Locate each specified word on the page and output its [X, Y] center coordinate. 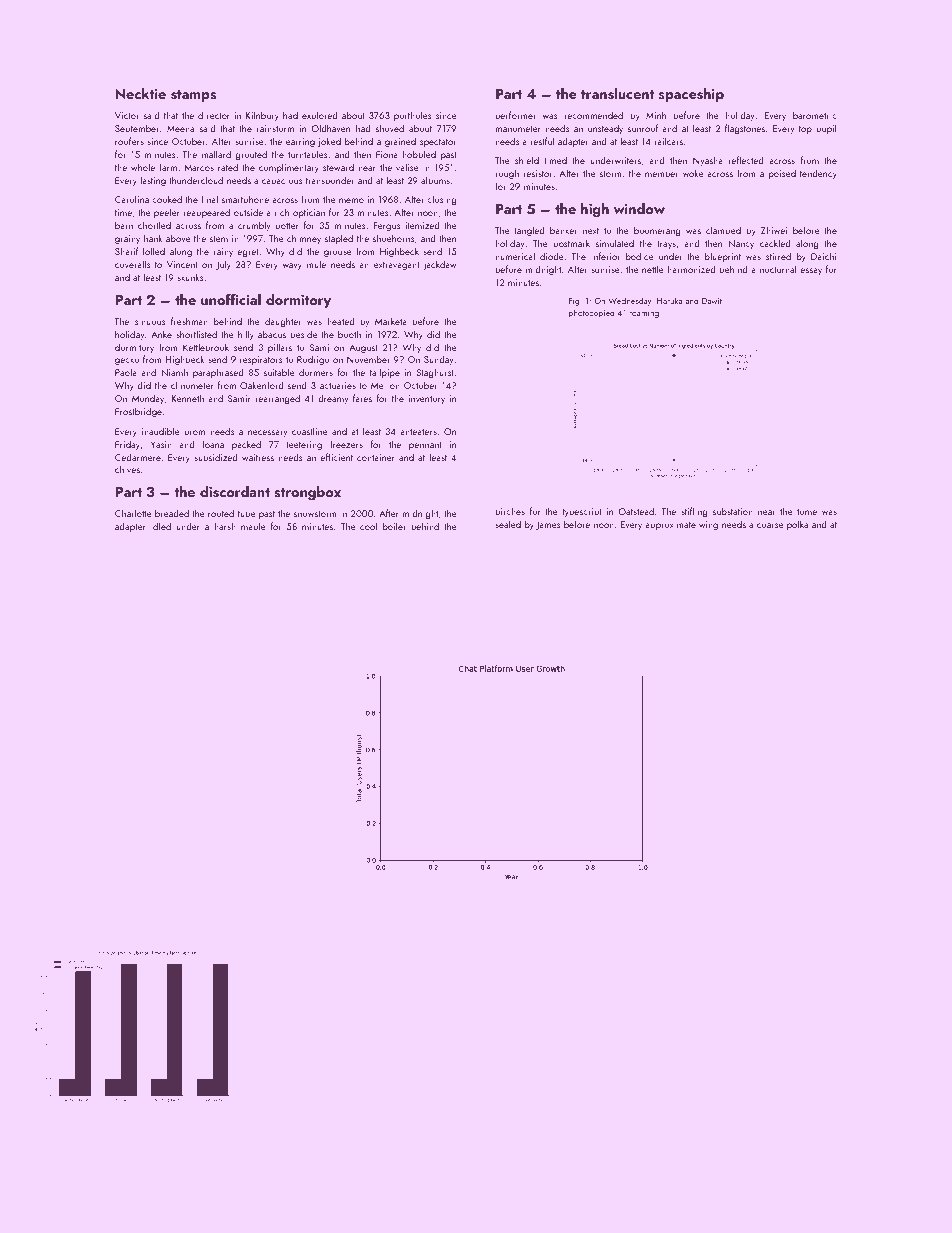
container [376, 457]
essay [811, 271]
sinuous [150, 321]
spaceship [691, 95]
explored [320, 116]
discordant [235, 492]
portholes [413, 116]
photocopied [592, 313]
